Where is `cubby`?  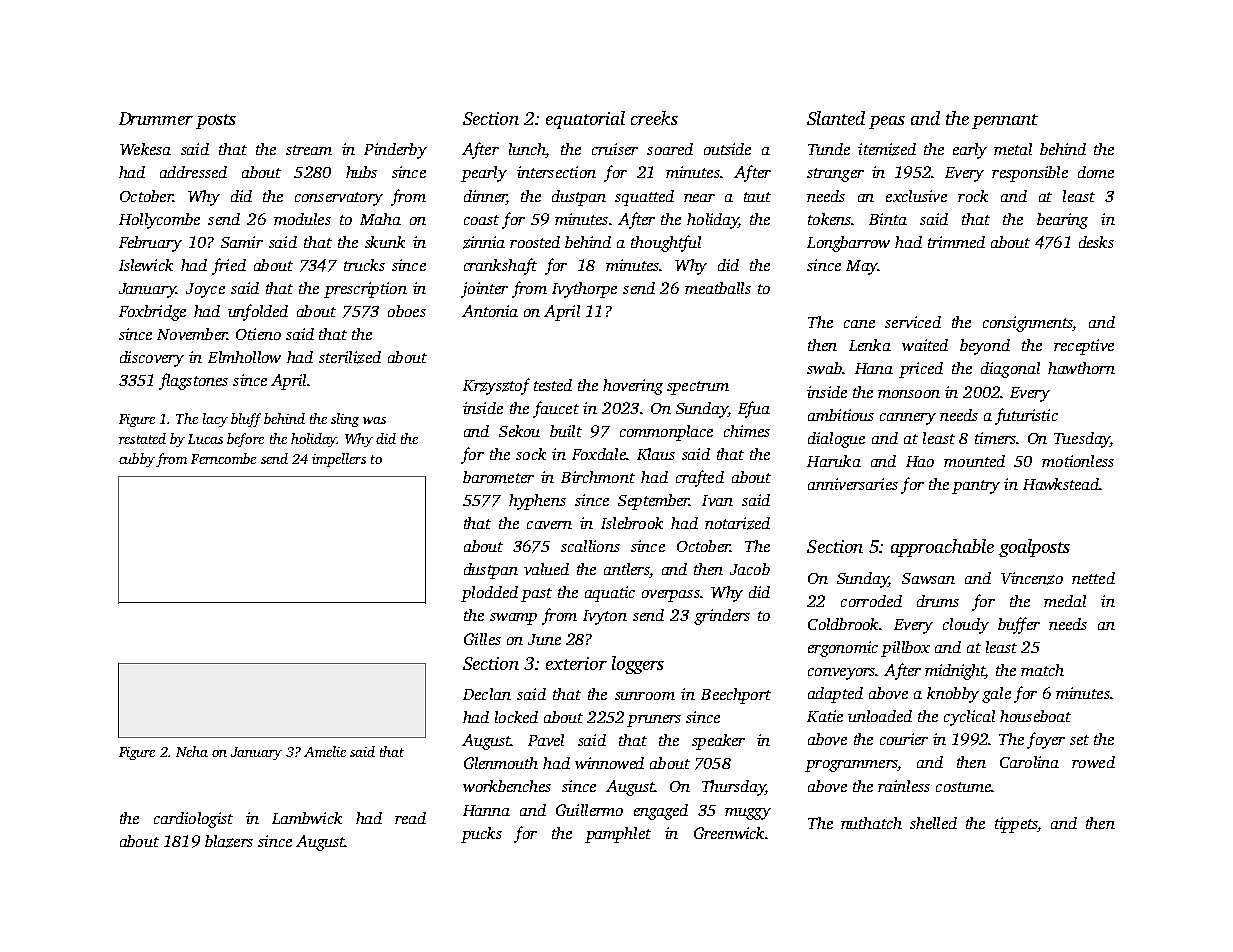 cubby is located at coordinates (137, 460).
